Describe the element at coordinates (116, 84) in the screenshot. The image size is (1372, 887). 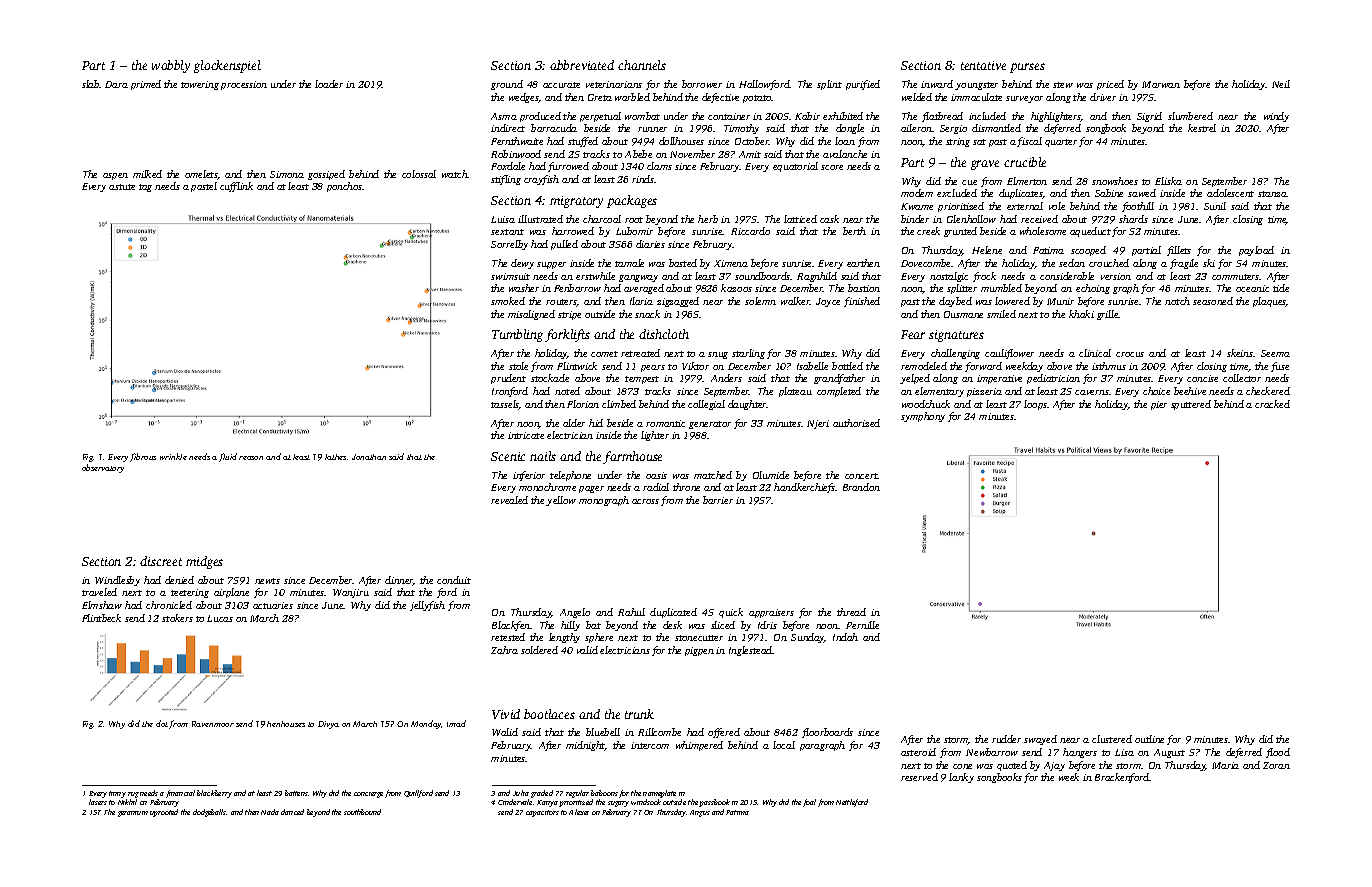
I see `Dara` at that location.
